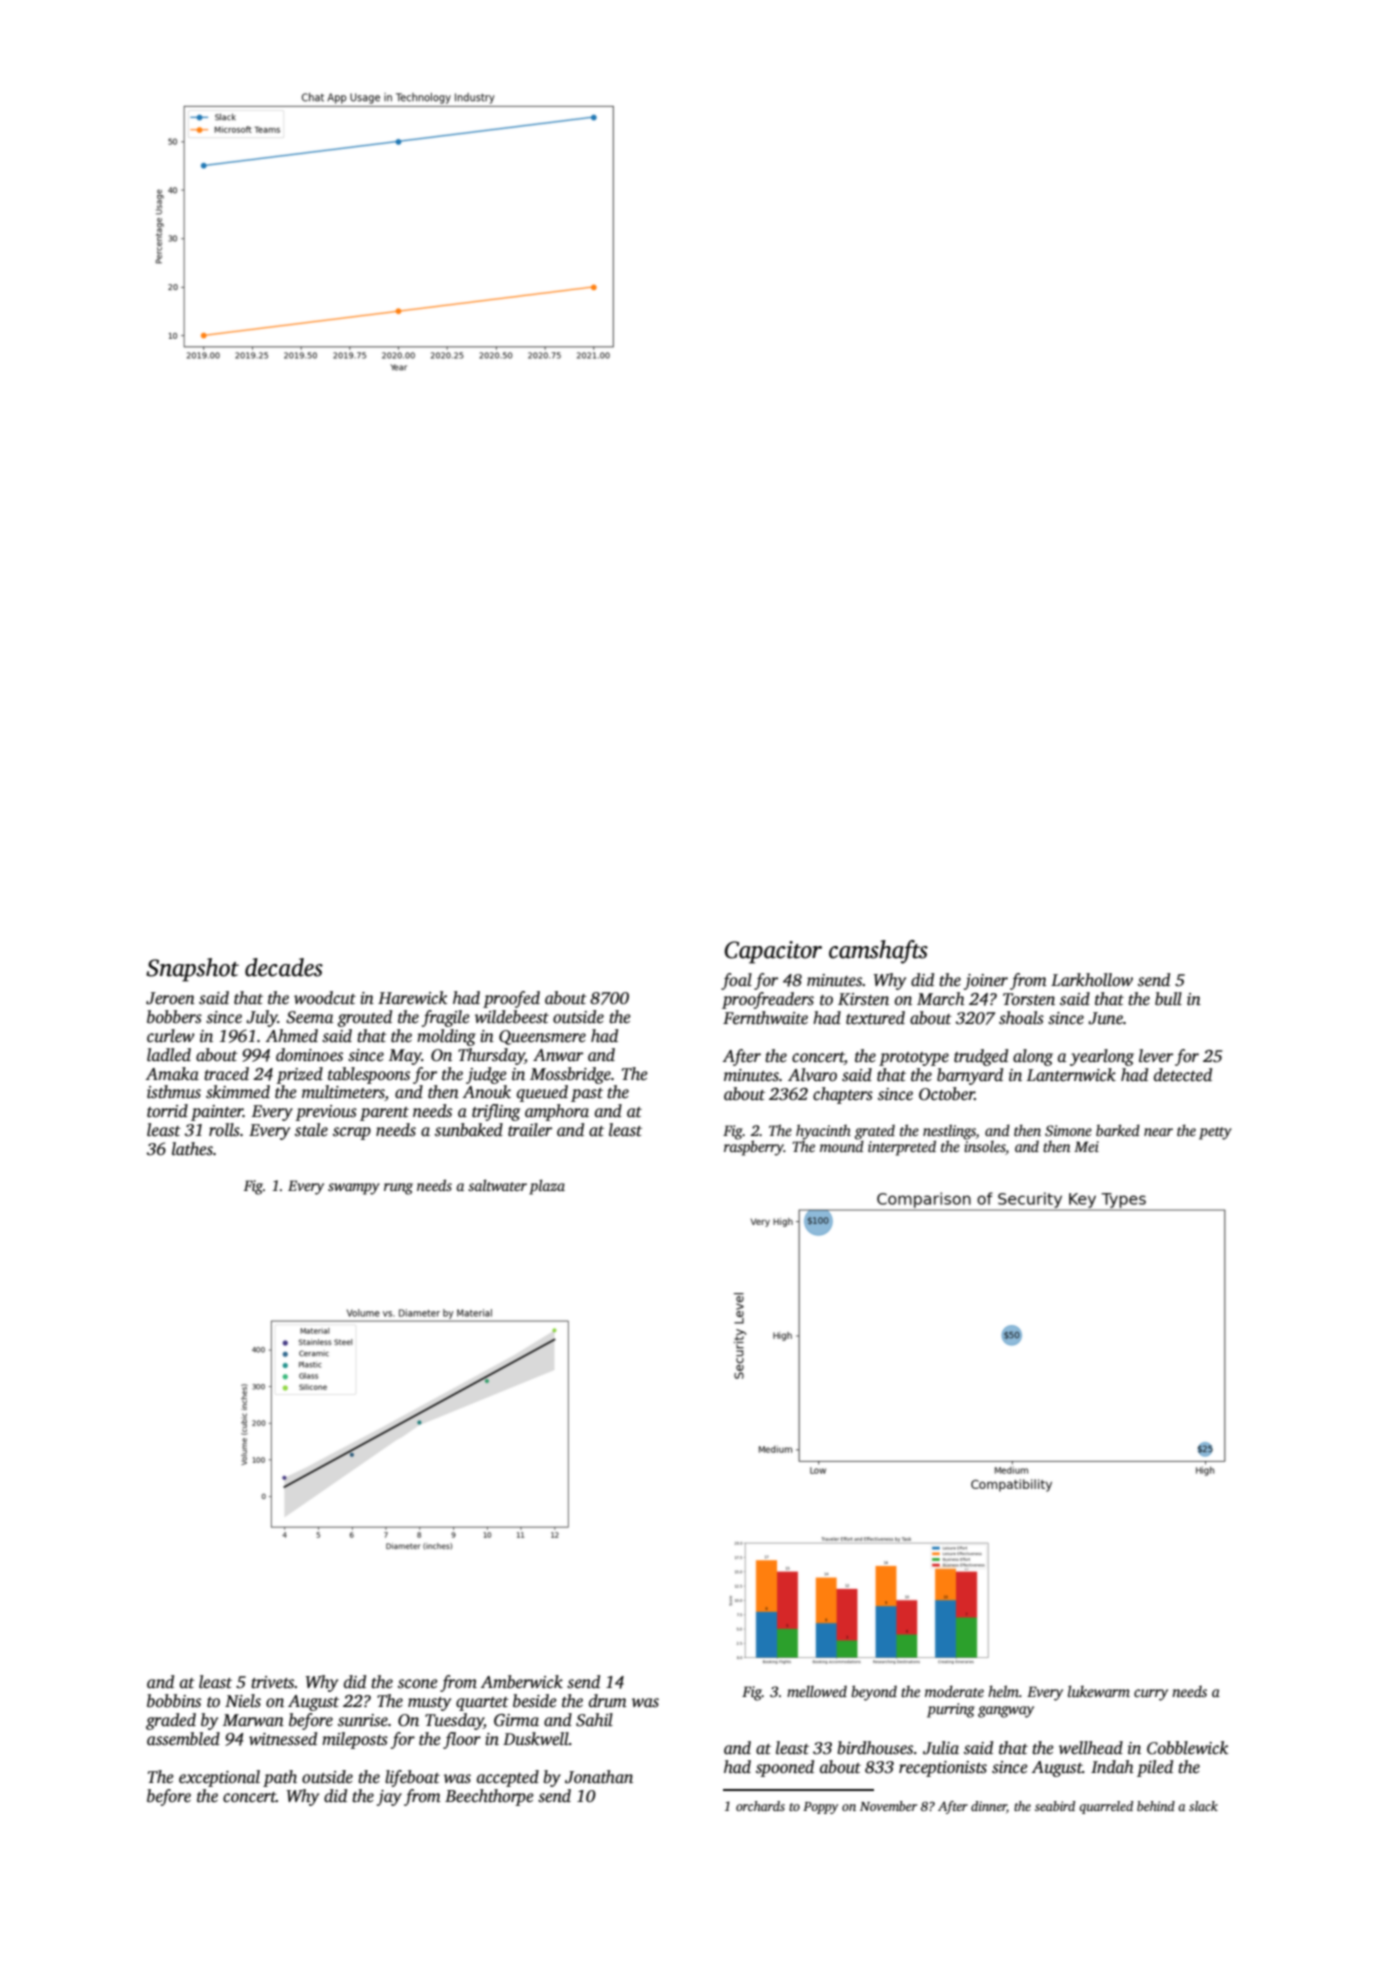  Describe the element at coordinates (170, 998) in the screenshot. I see `Jeroen` at that location.
